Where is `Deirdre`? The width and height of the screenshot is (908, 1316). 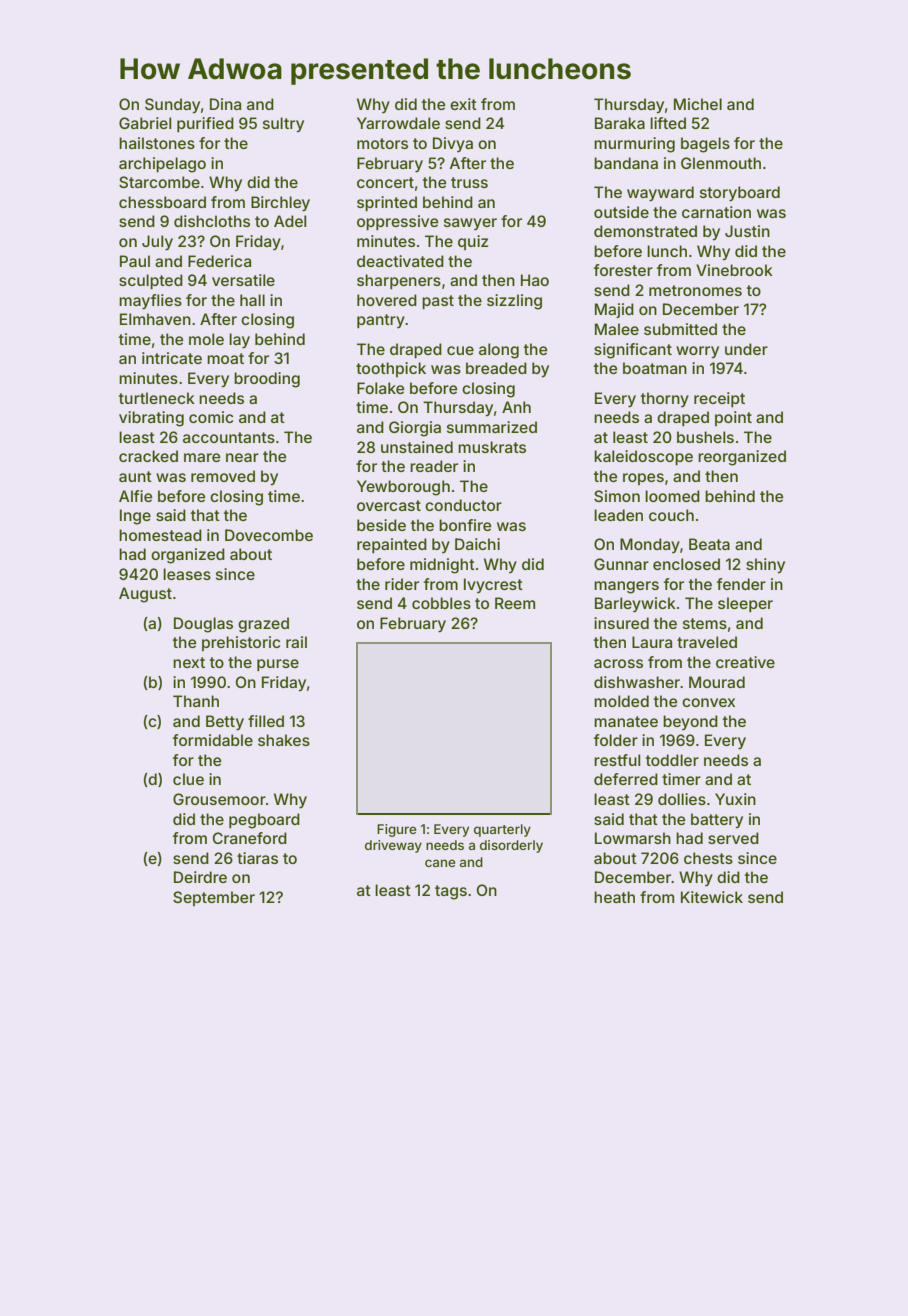 Deirdre is located at coordinates (200, 877).
